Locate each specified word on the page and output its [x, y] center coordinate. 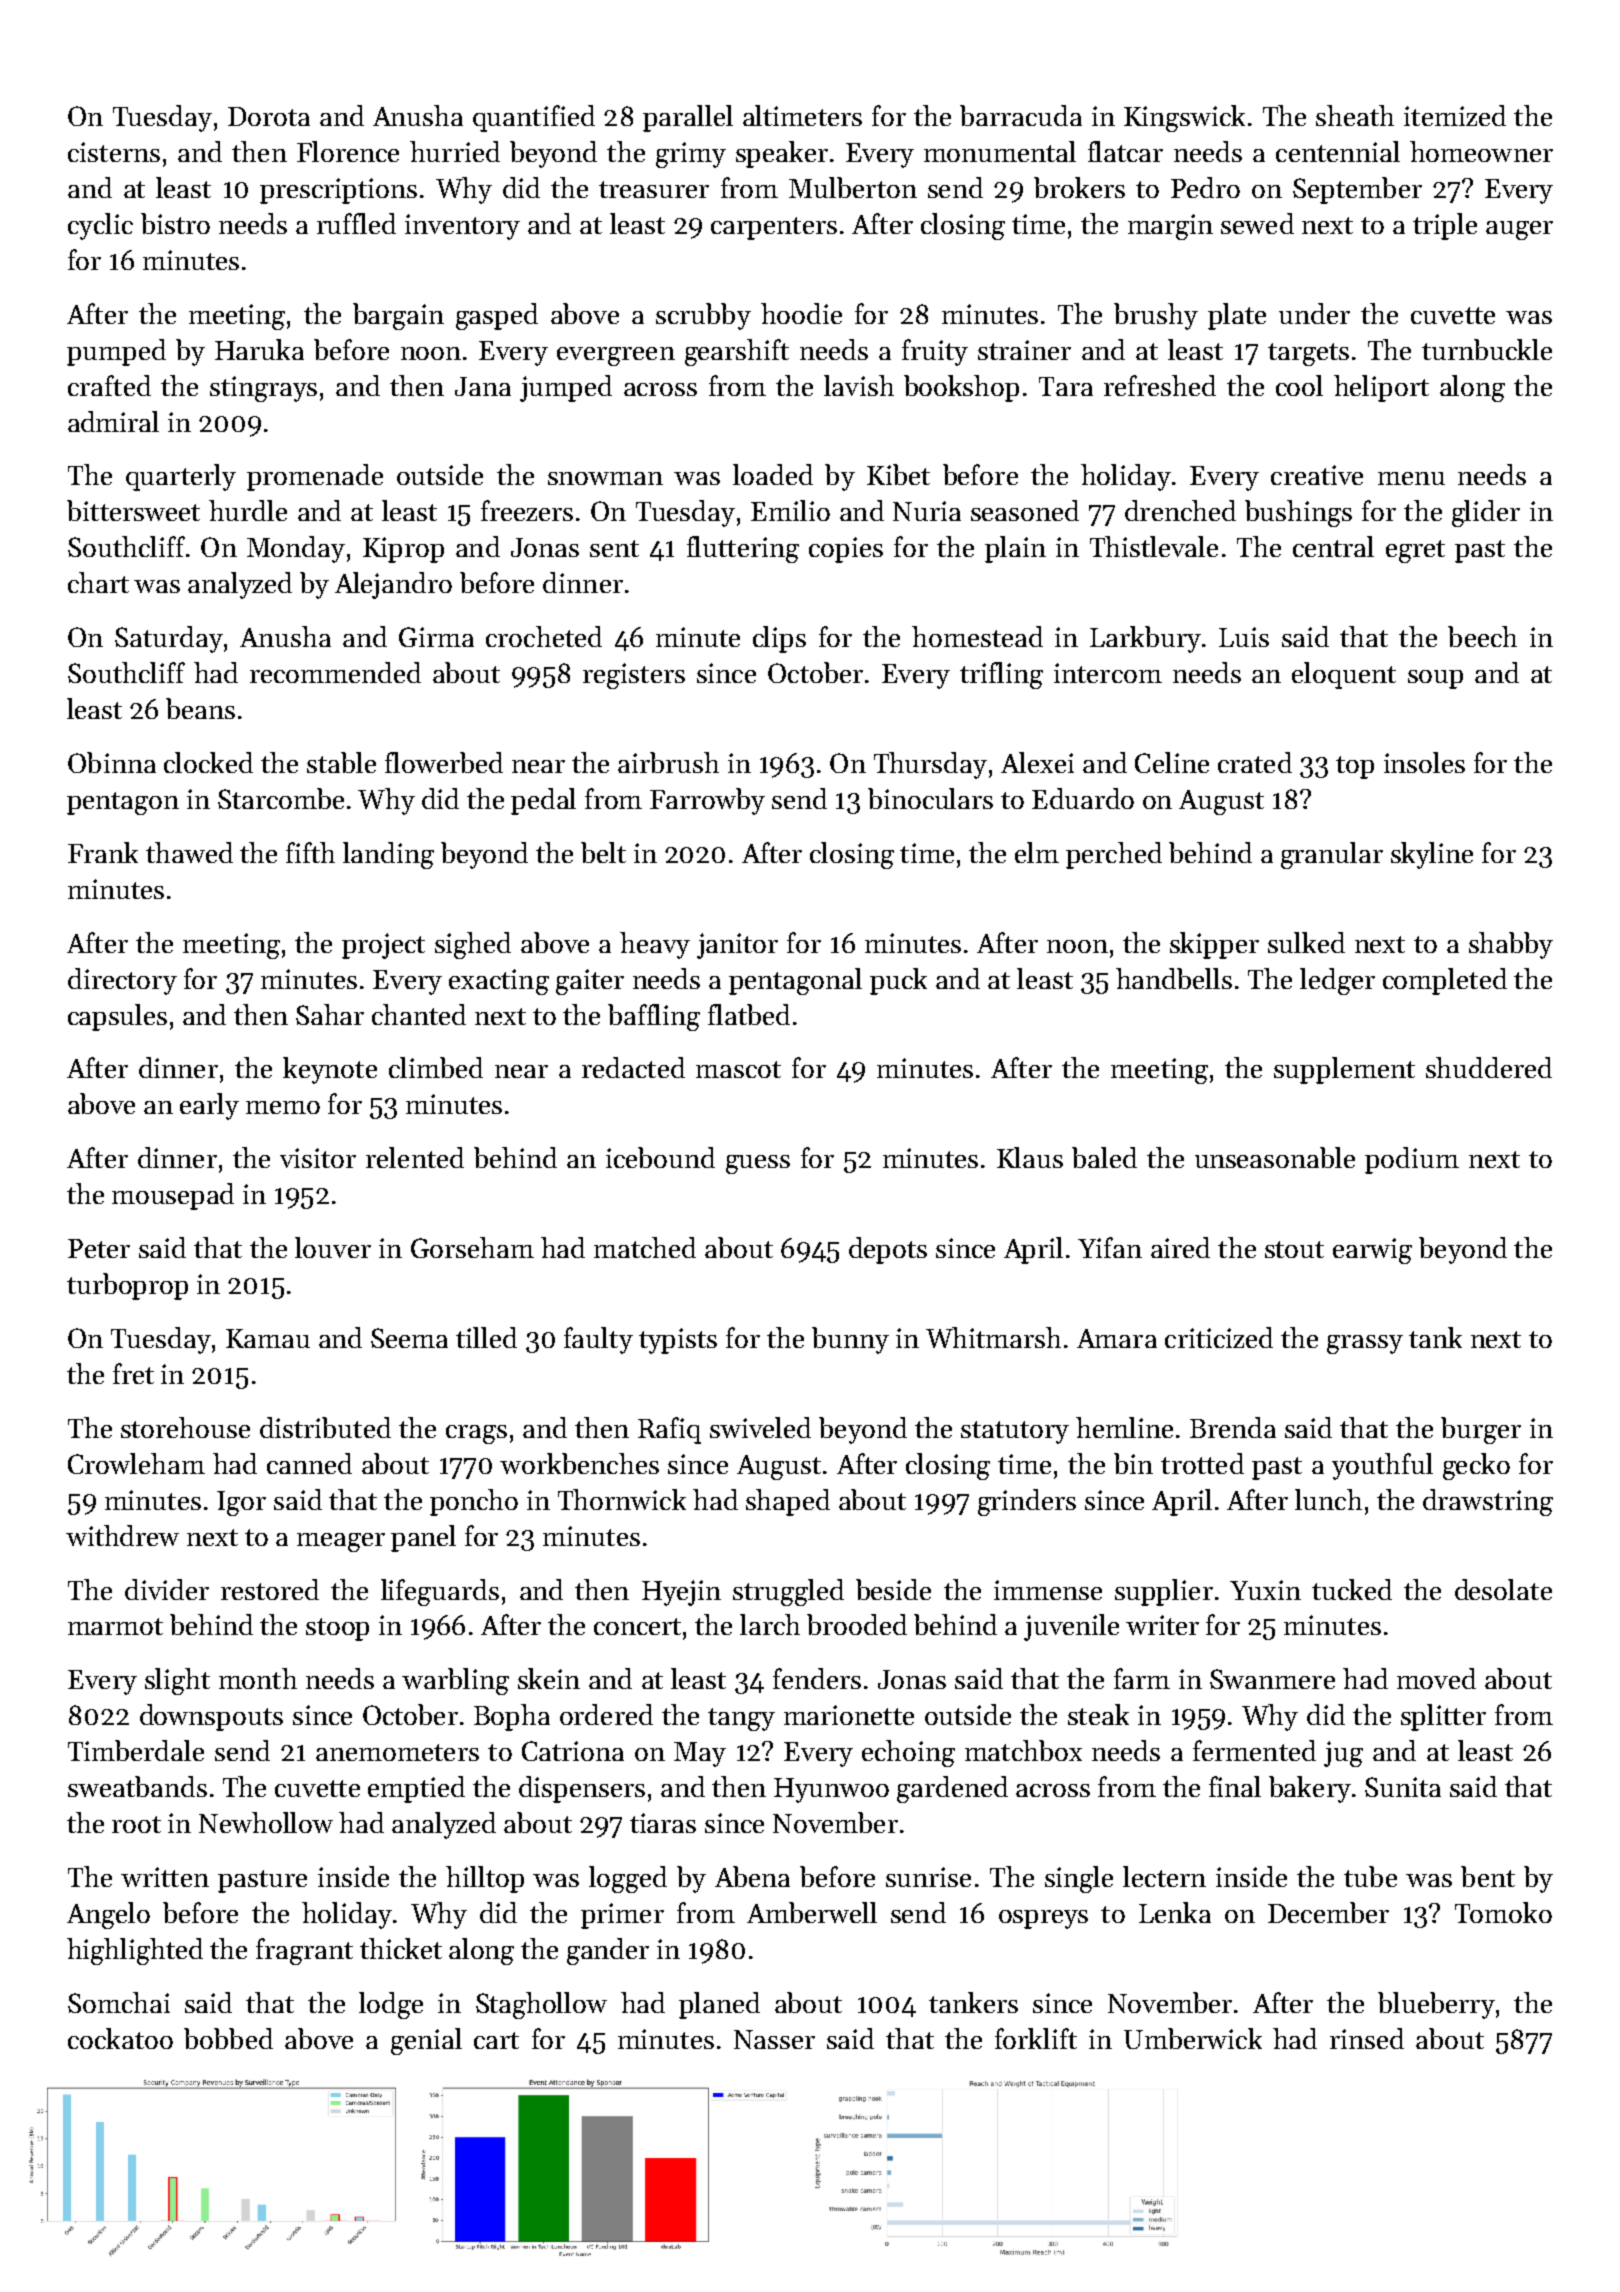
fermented [1254, 1750]
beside [893, 1589]
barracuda [1021, 115]
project [383, 946]
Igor [241, 1503]
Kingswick [1184, 118]
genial [426, 2041]
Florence [348, 151]
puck [898, 981]
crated [1255, 762]
